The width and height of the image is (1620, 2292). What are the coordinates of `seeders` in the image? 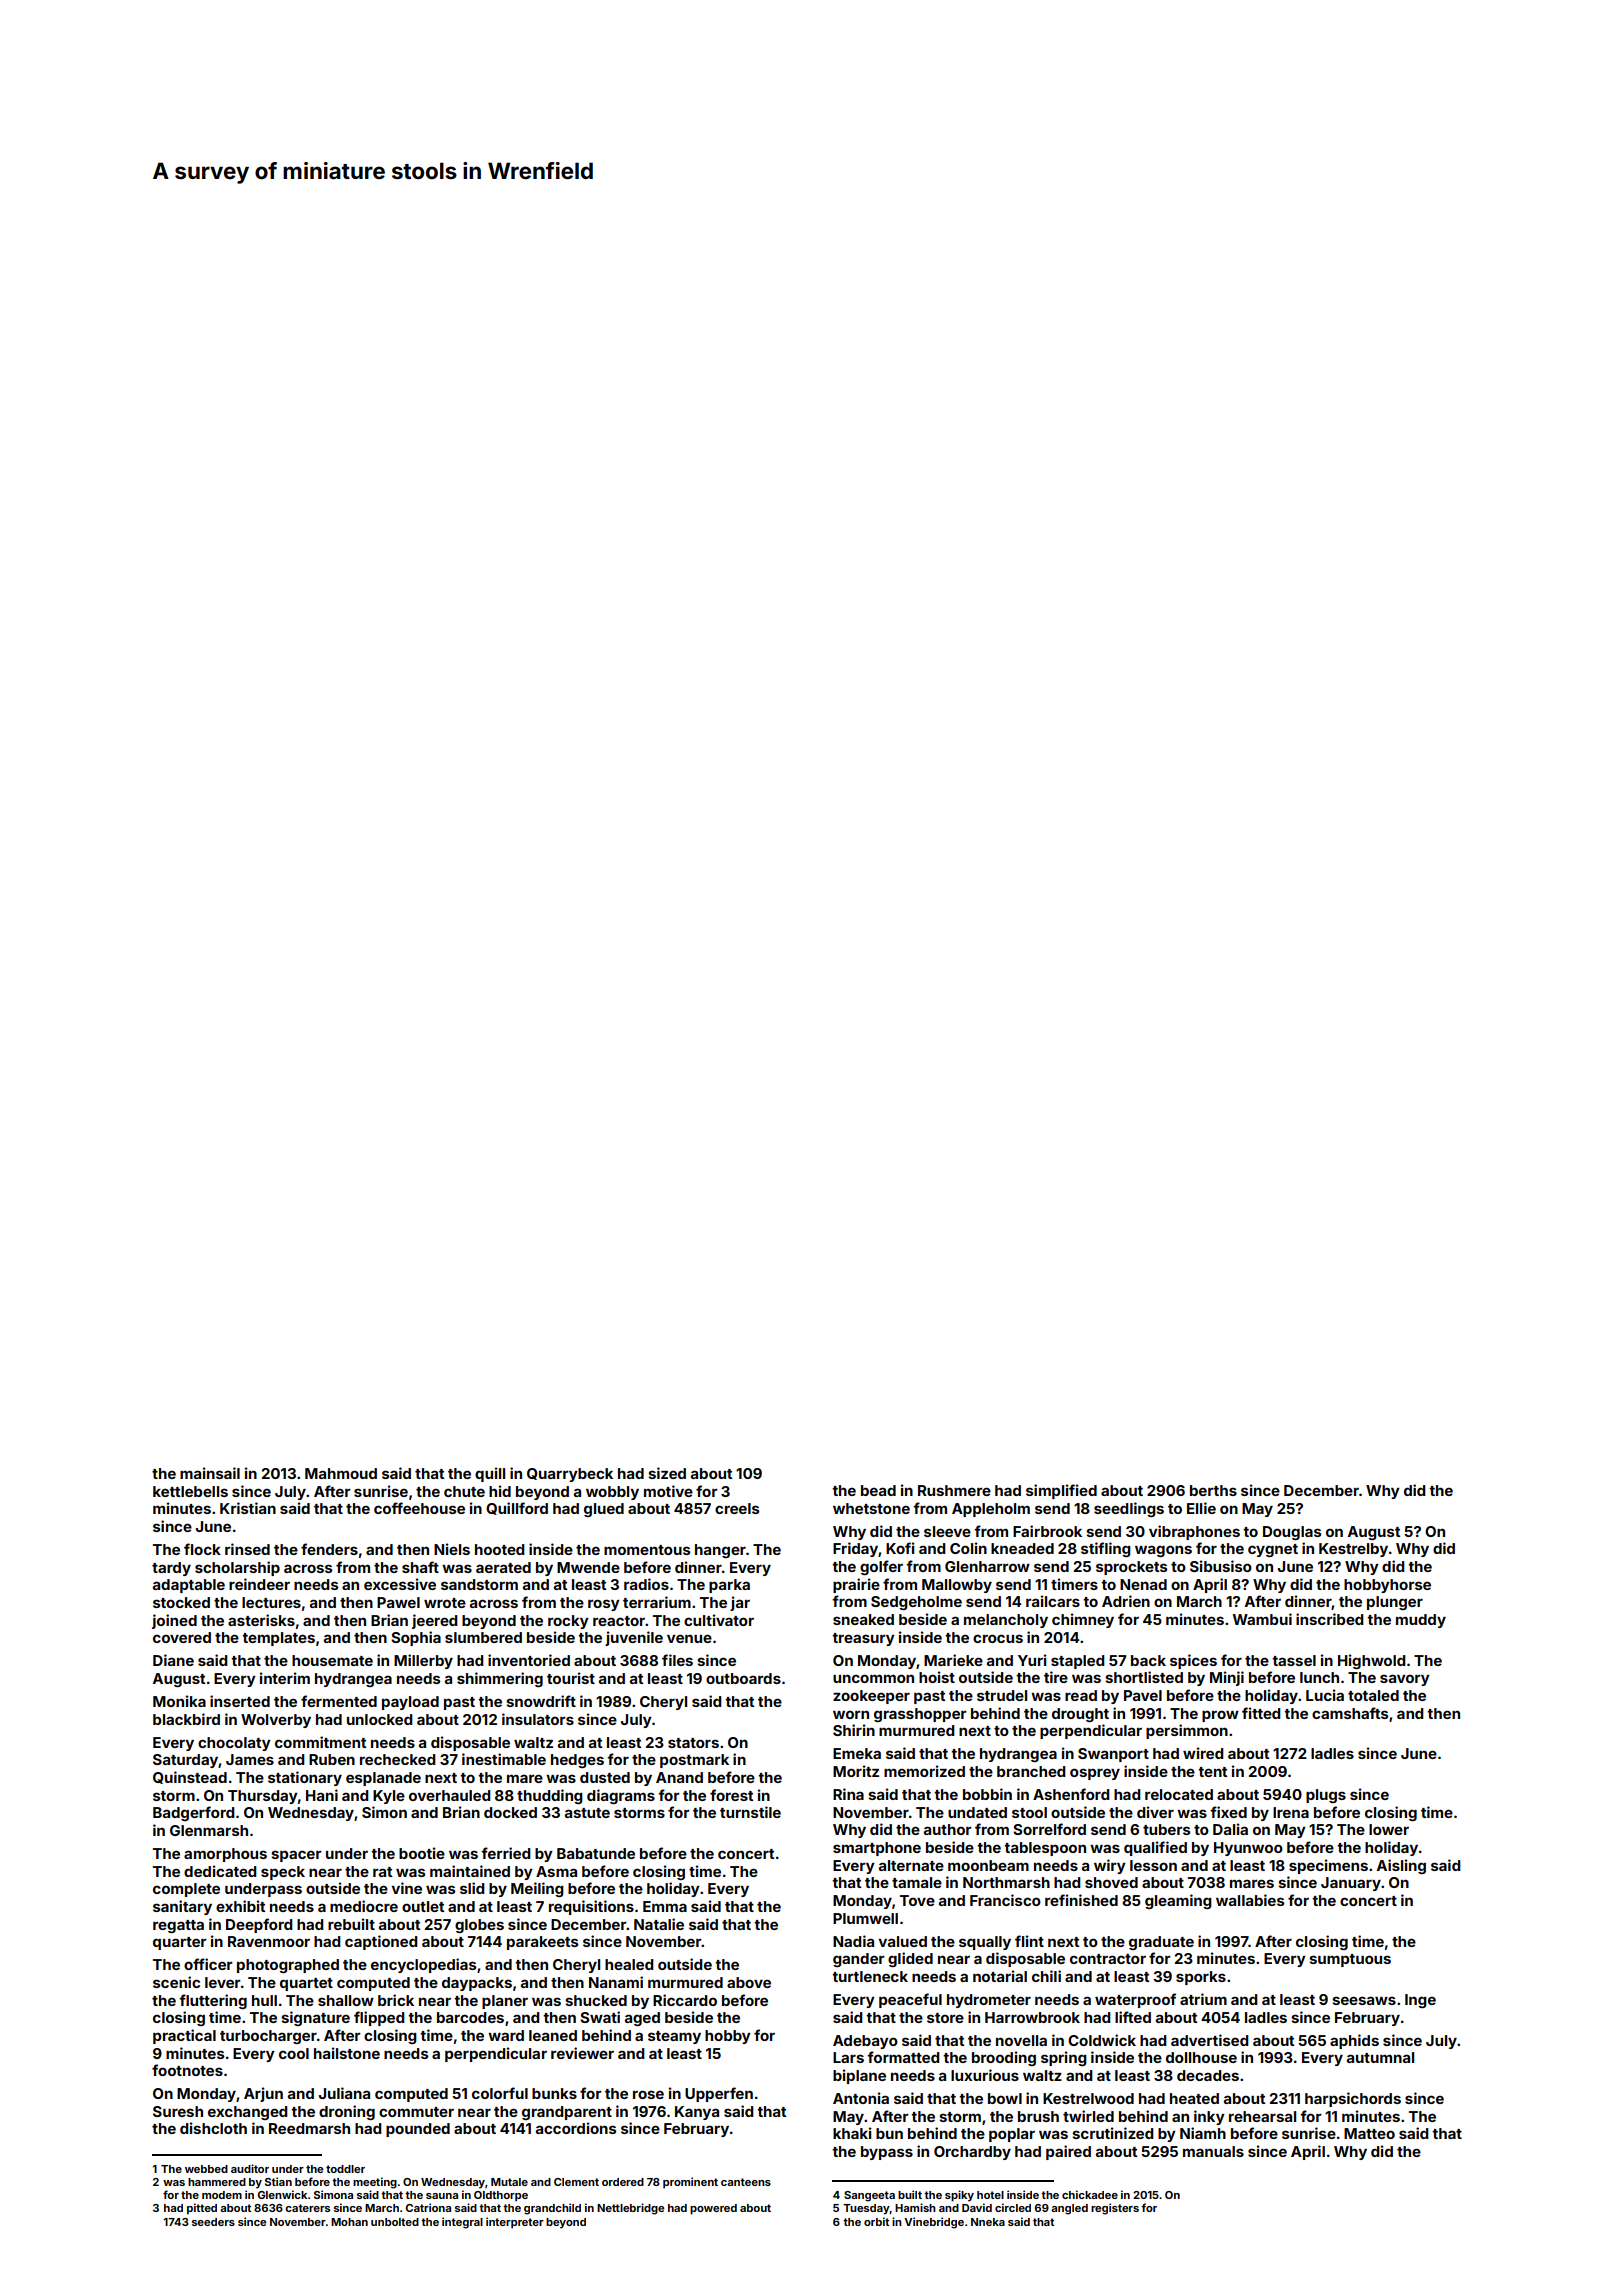 It's located at (213, 2222).
